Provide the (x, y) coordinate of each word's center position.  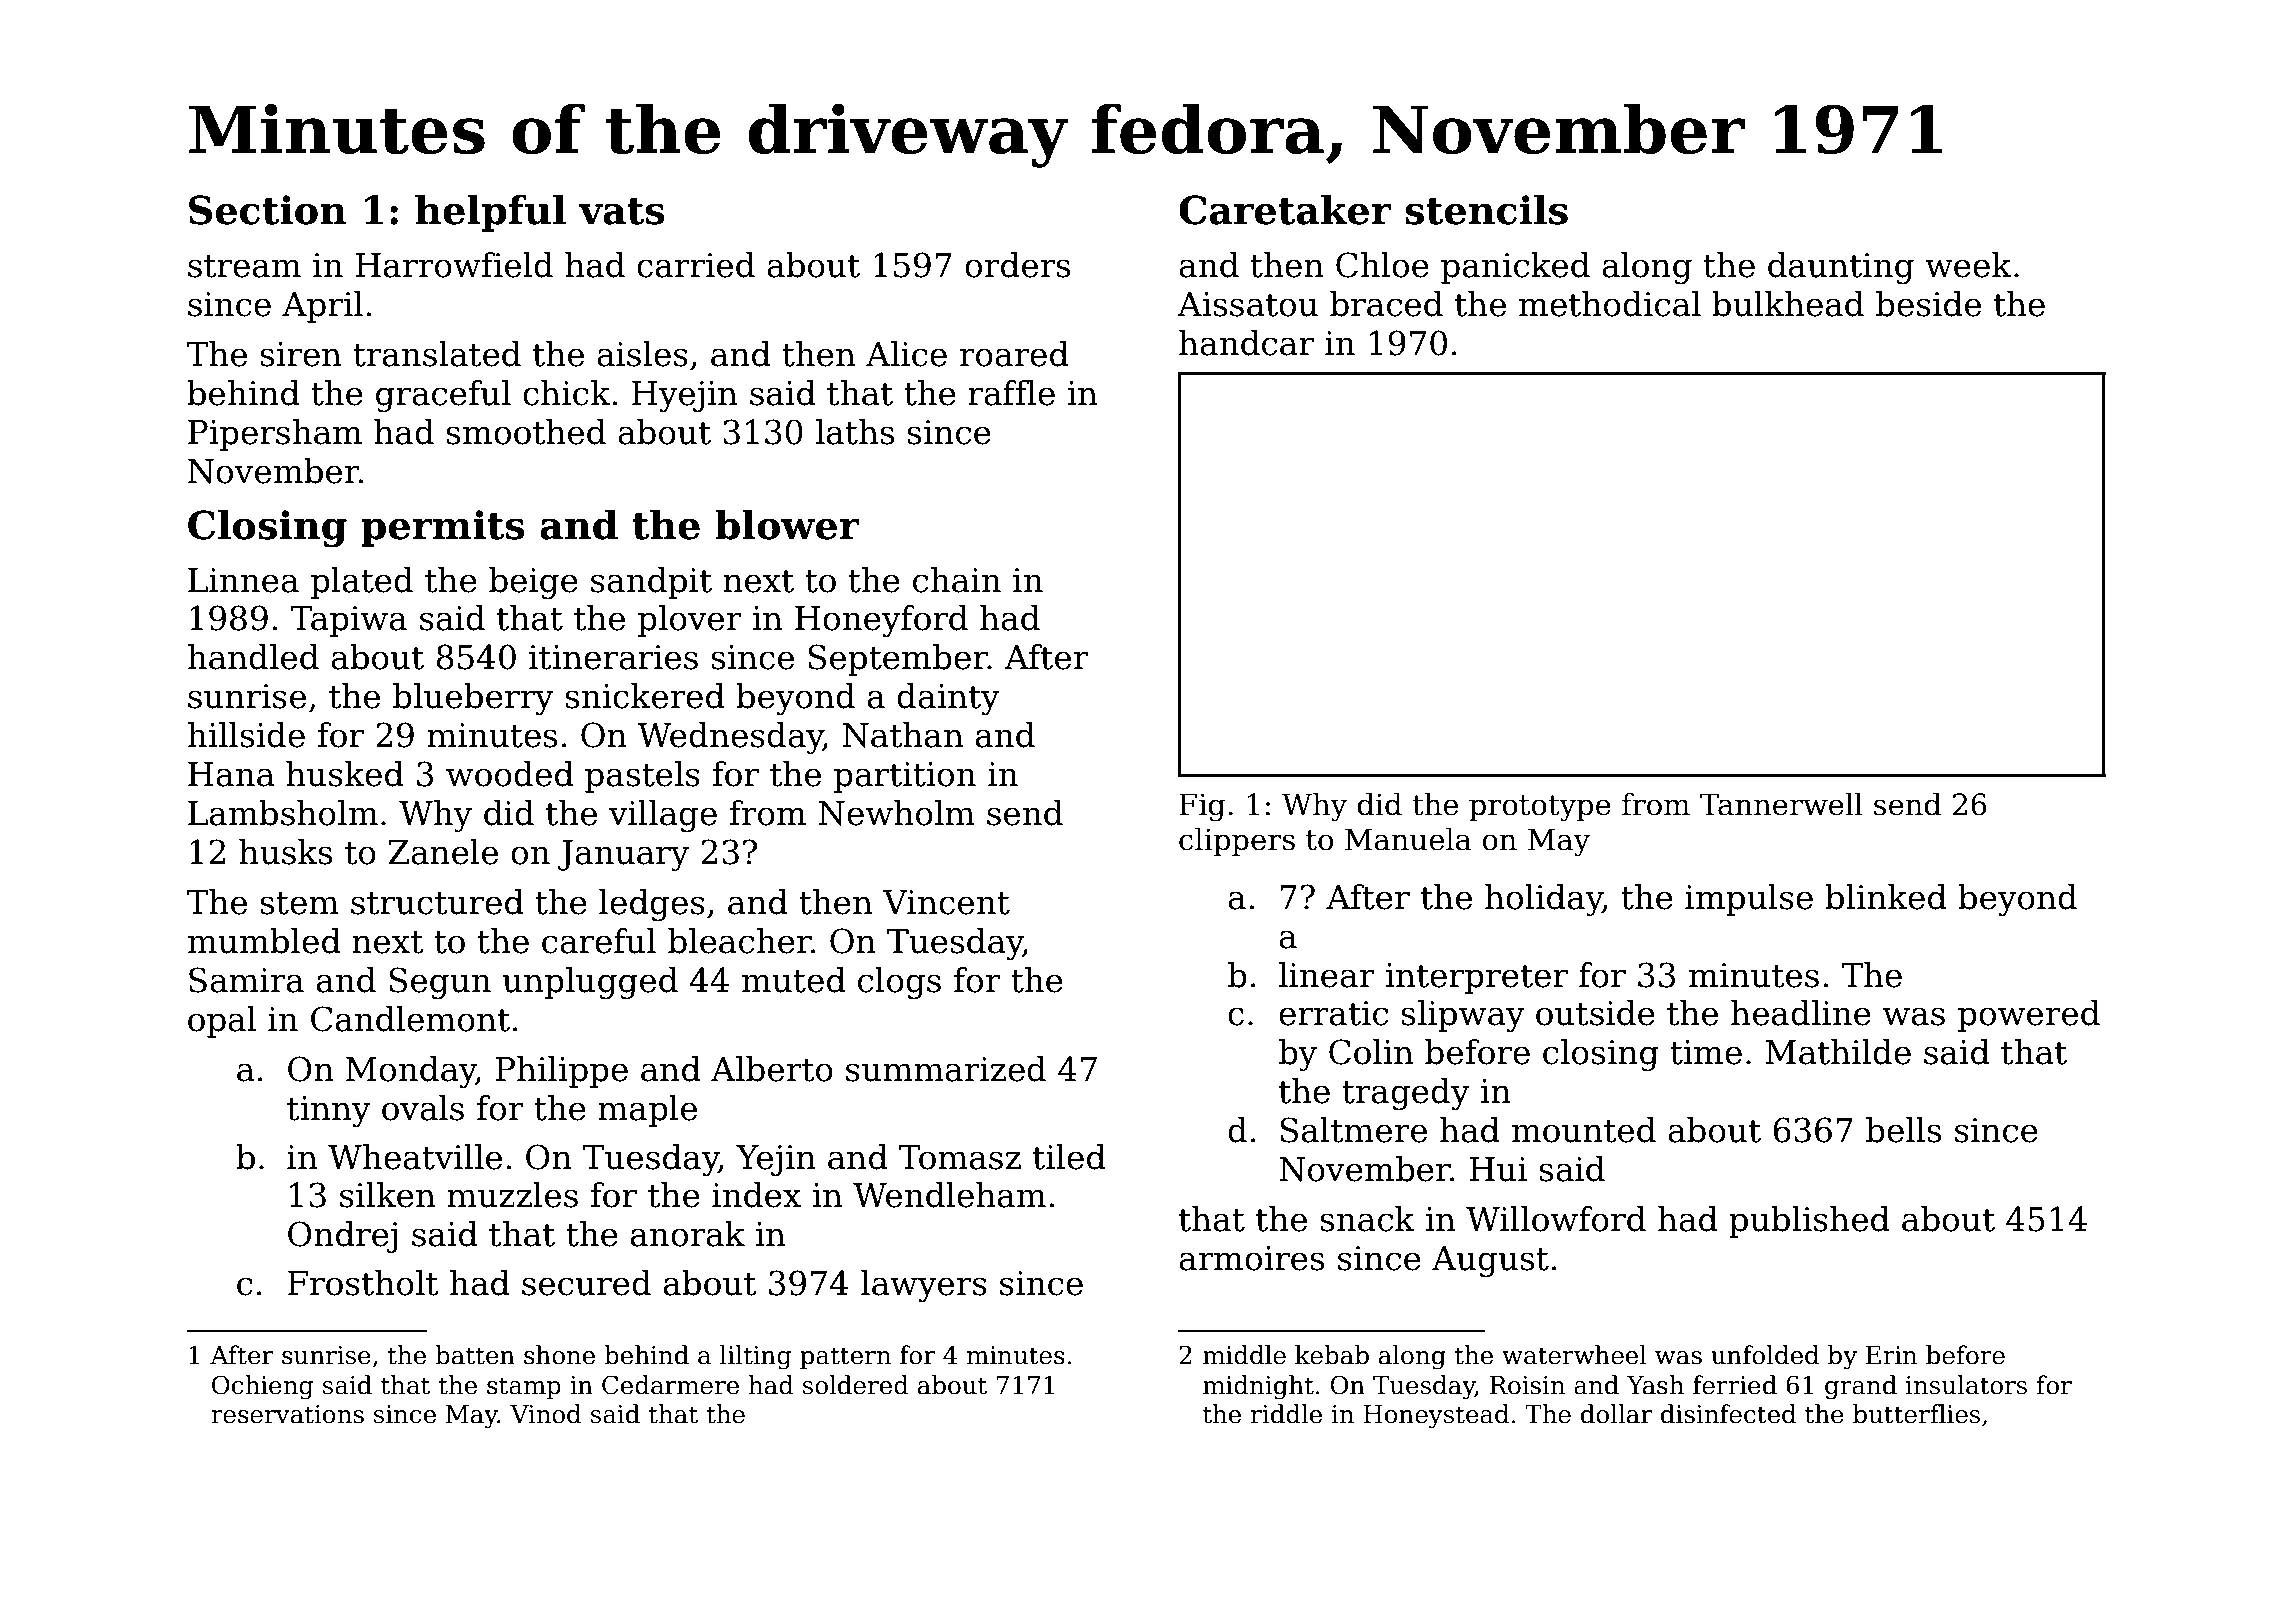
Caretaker (1285, 209)
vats (622, 211)
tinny (329, 1111)
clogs (899, 983)
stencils (1486, 209)
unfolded (1765, 1355)
